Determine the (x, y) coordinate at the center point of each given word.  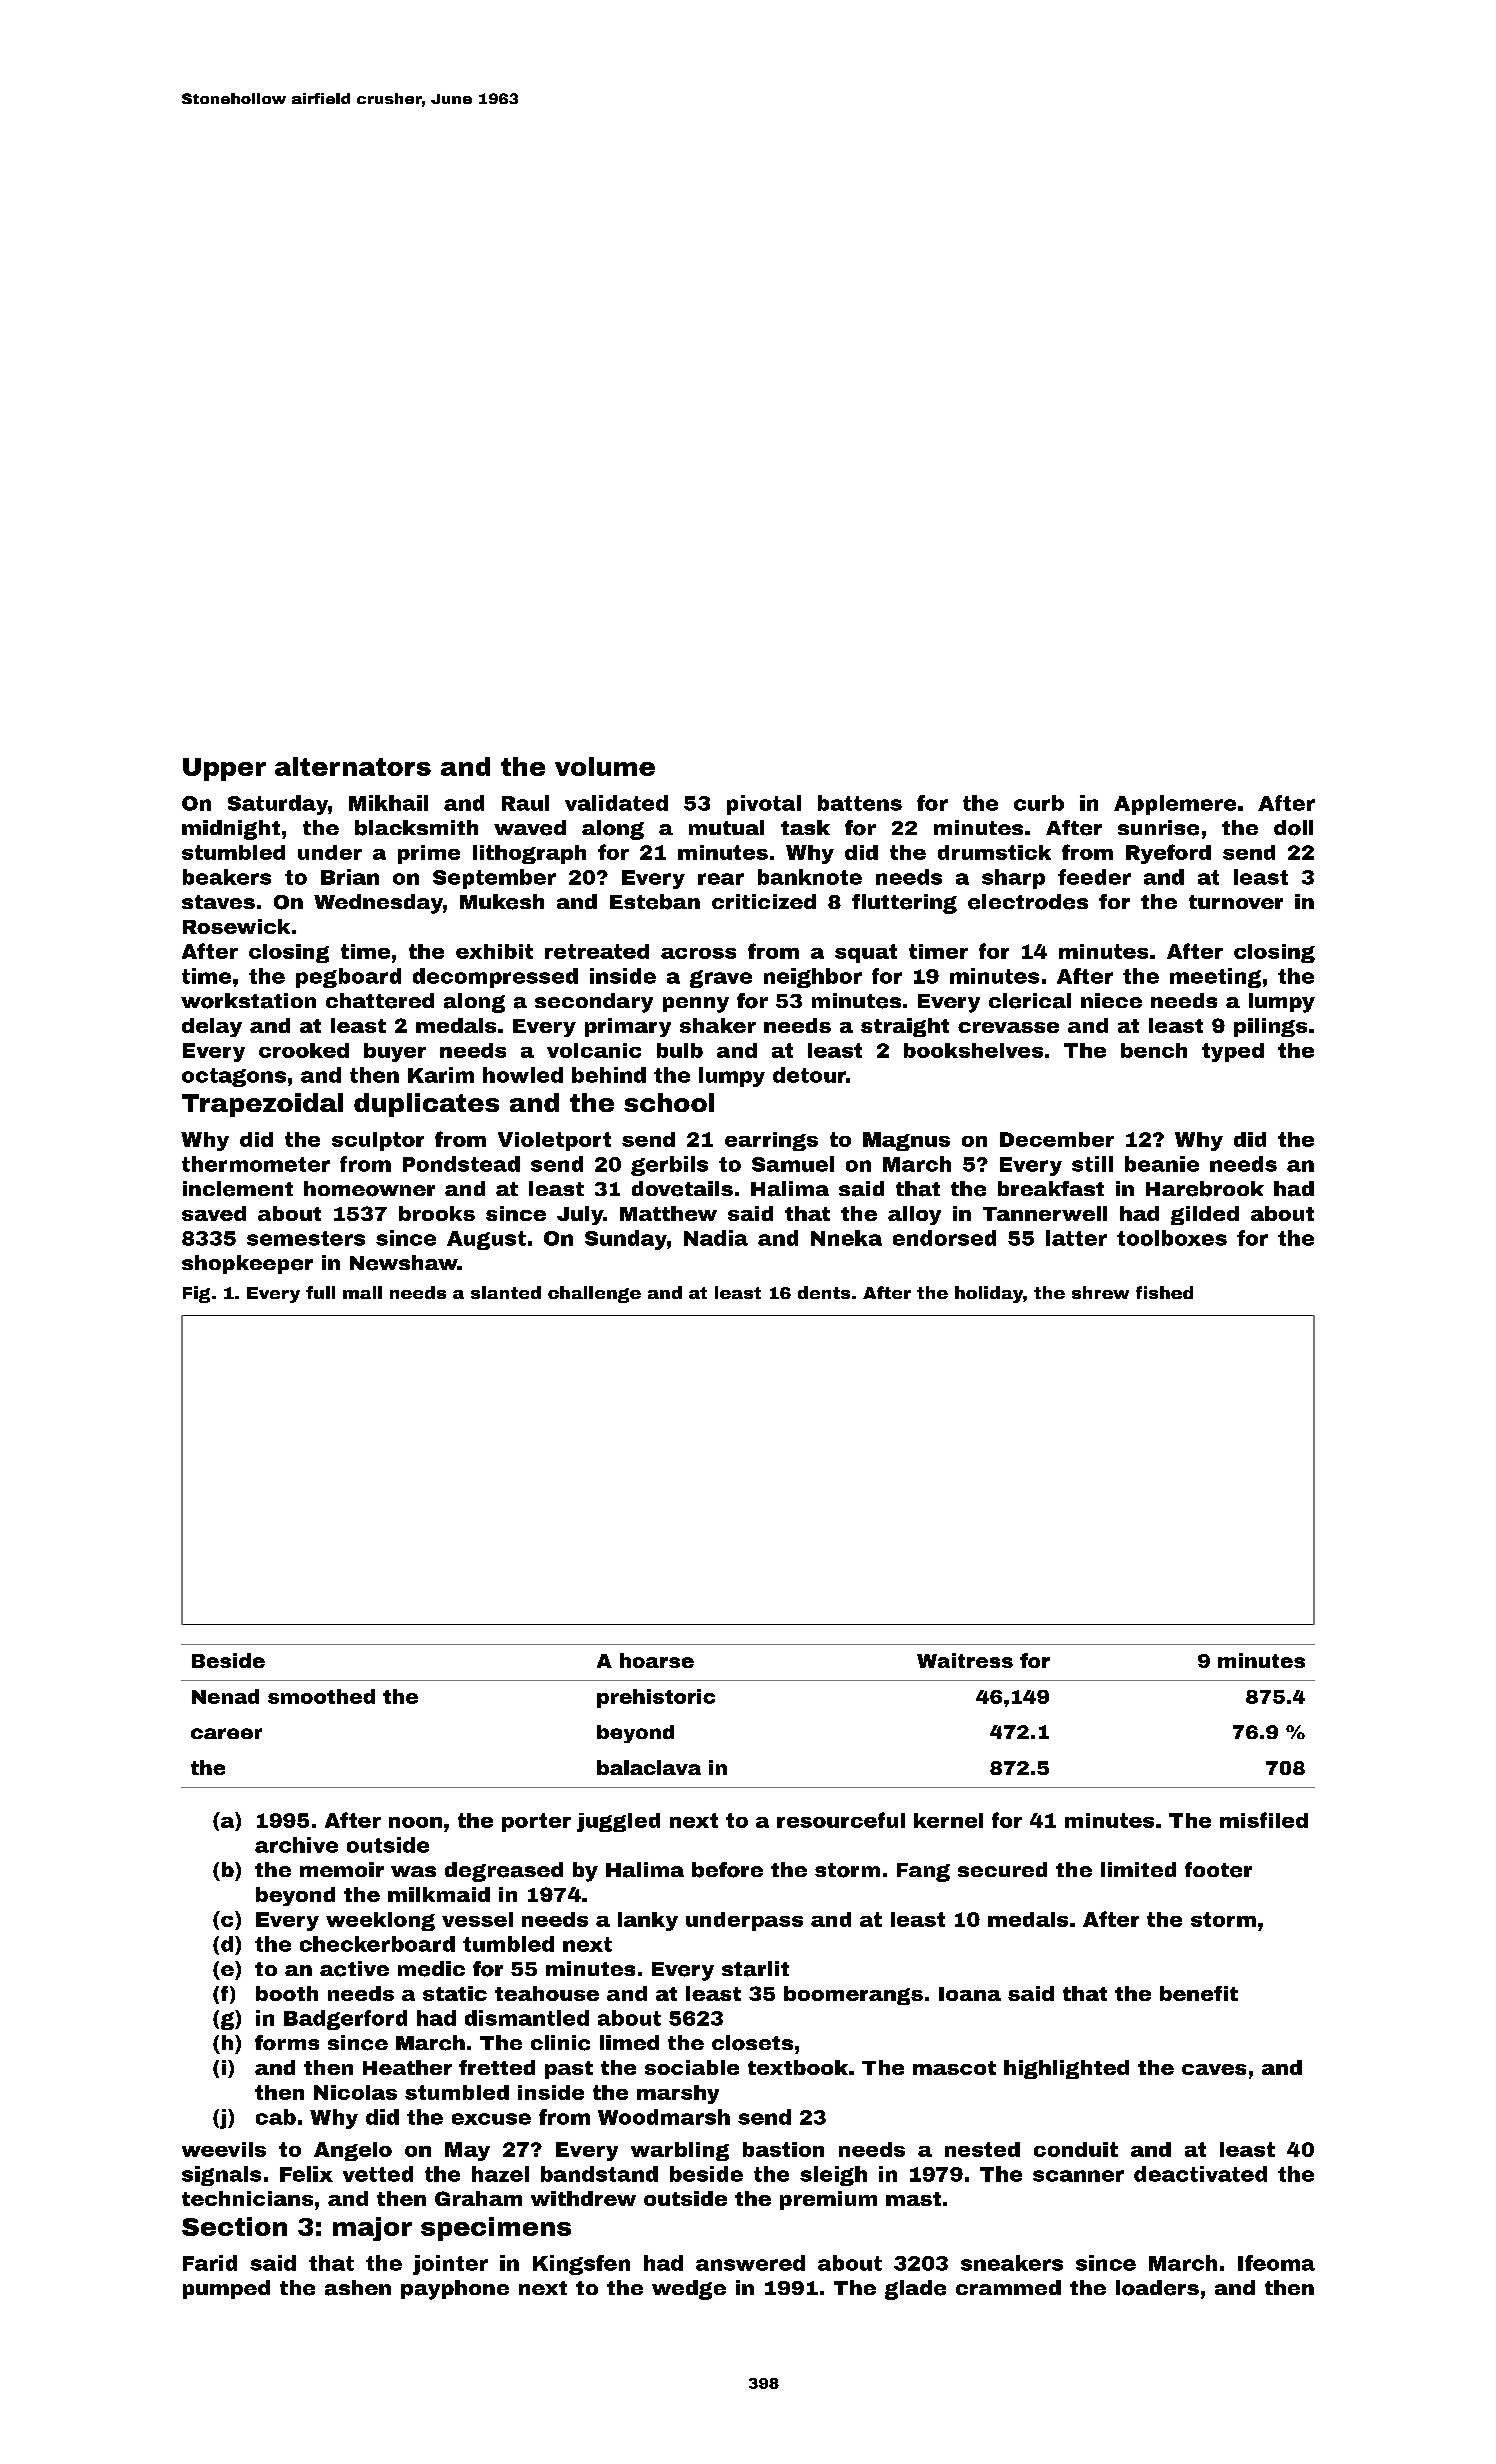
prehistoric (656, 1698)
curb (1039, 803)
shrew (1100, 1292)
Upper (224, 769)
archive (296, 1845)
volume (605, 766)
